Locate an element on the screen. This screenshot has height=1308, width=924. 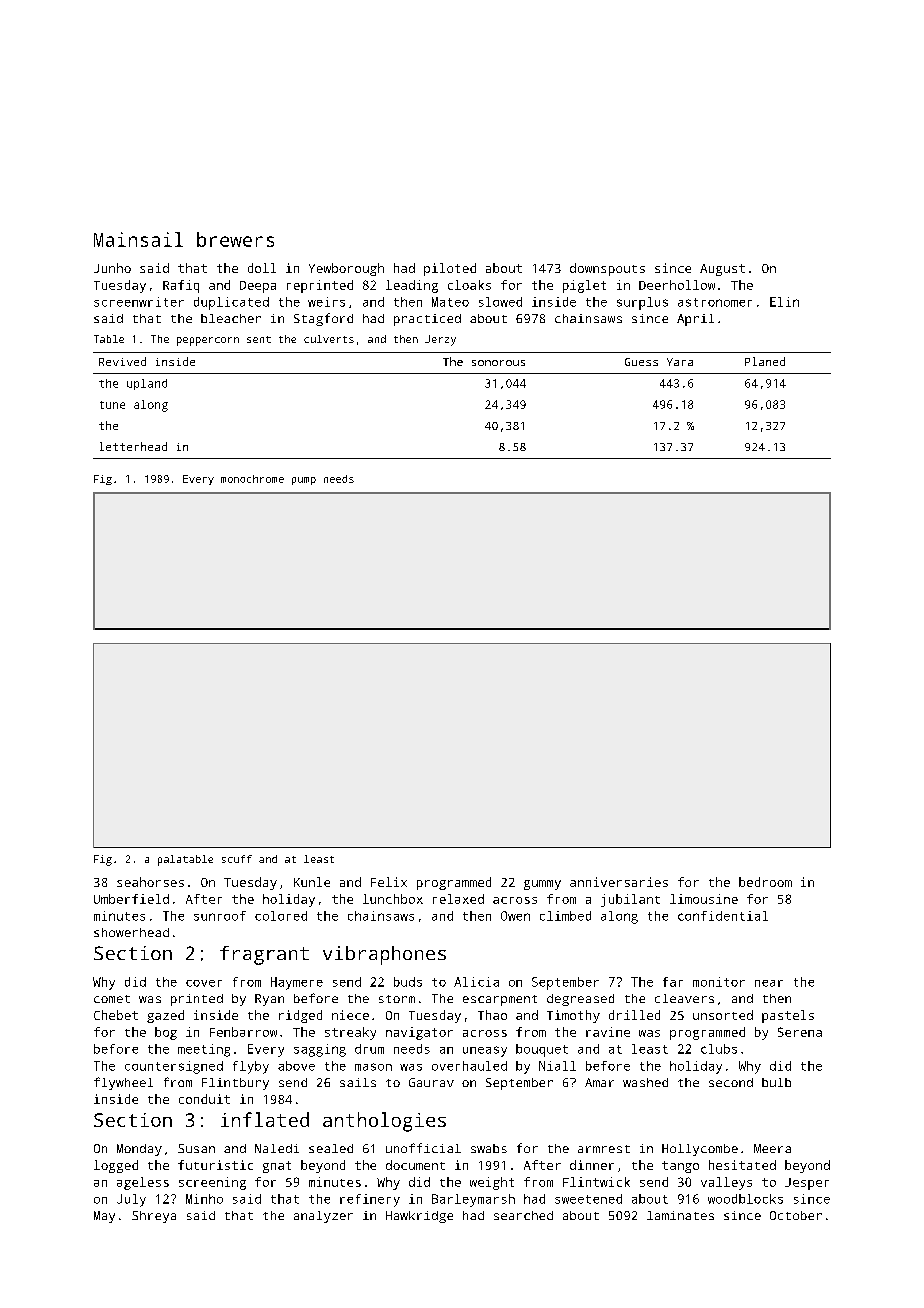
relaxed is located at coordinates (458, 899).
